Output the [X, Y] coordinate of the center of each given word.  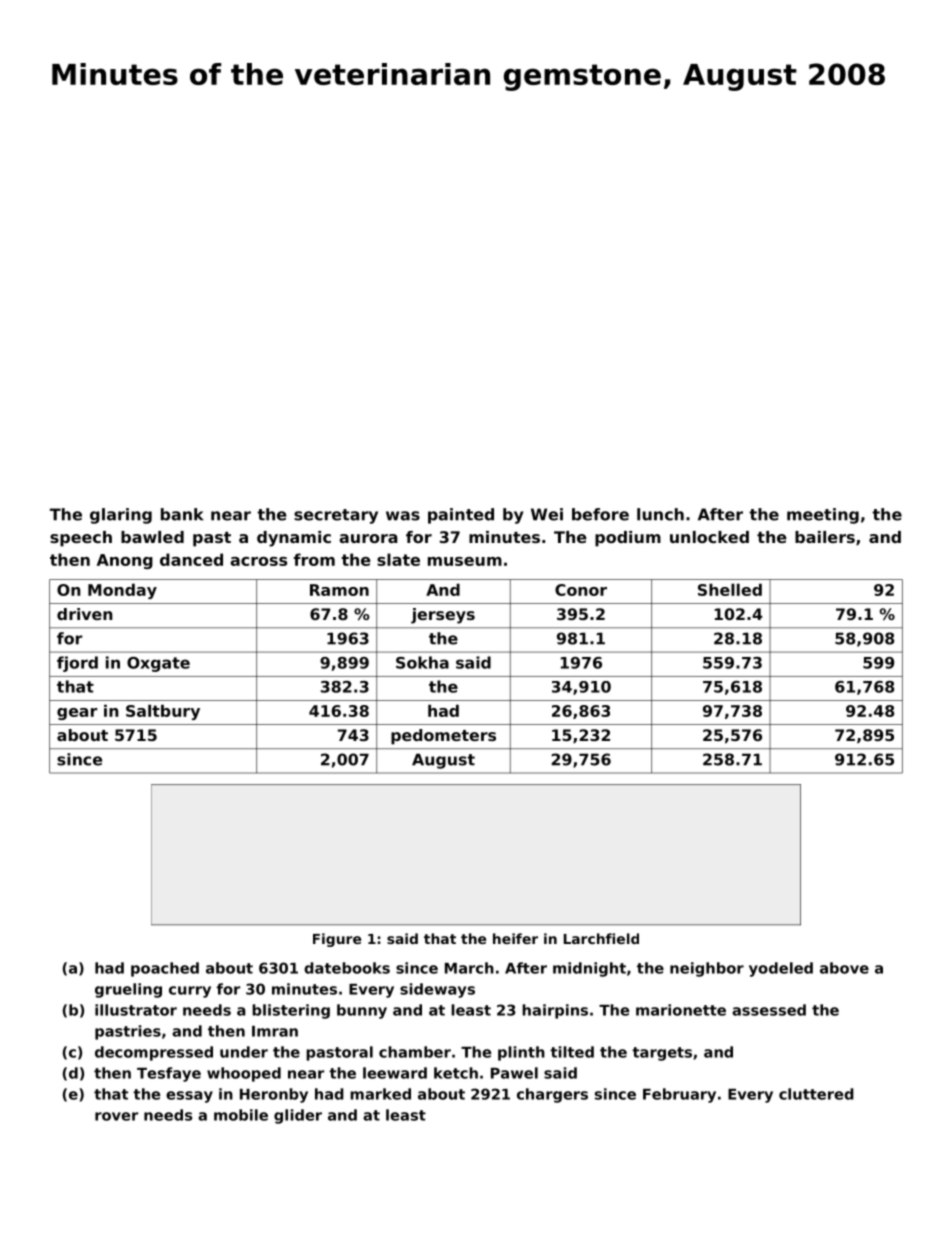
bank [182, 514]
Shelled [730, 589]
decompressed [154, 1053]
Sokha [422, 662]
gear [77, 714]
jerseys [443, 616]
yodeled [781, 969]
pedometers [443, 737]
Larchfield [601, 938]
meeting [823, 516]
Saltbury [163, 712]
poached [165, 969]
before [600, 514]
